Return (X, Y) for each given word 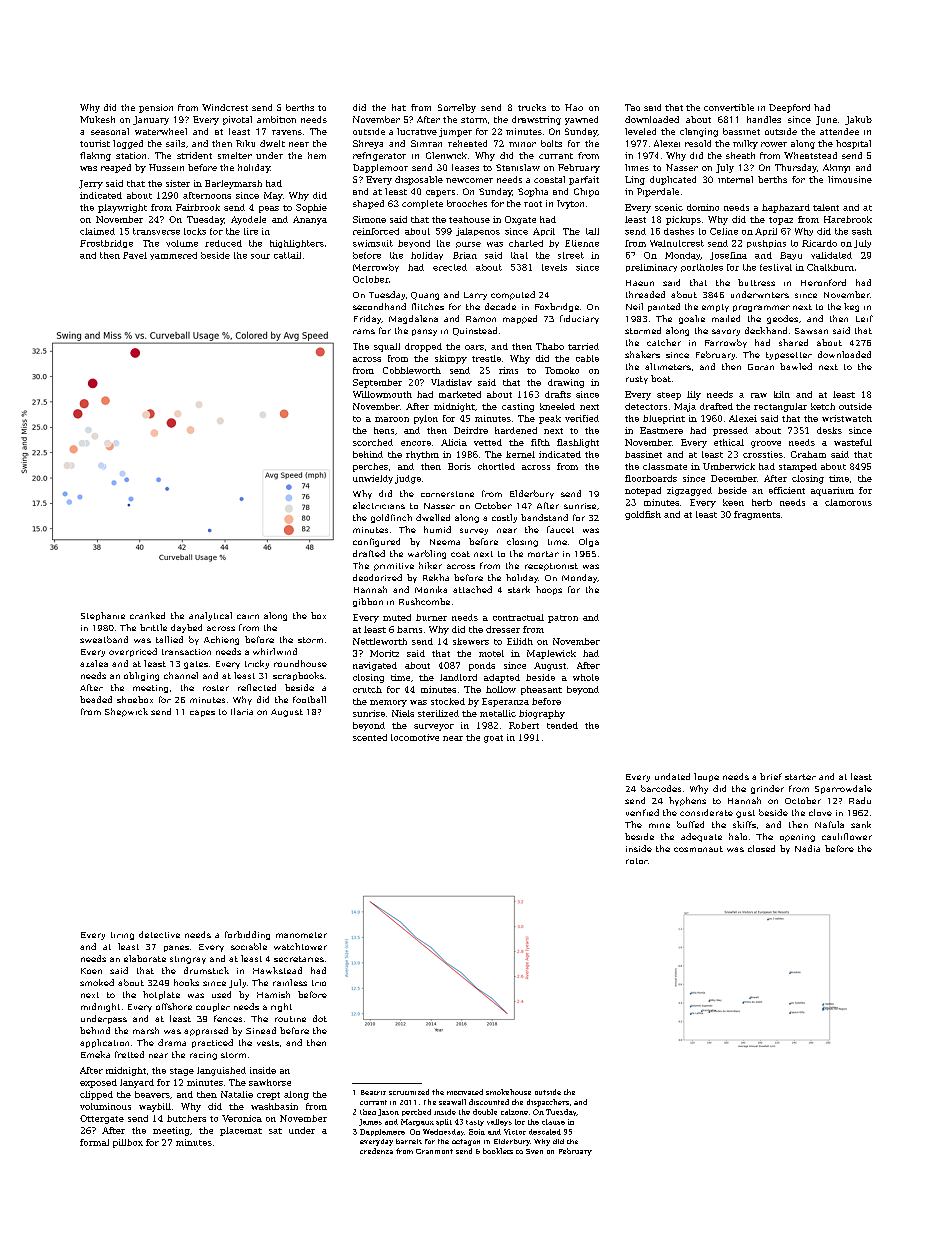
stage (182, 1072)
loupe (706, 777)
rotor (637, 861)
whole (586, 677)
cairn (248, 616)
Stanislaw (518, 167)
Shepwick (126, 712)
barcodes (661, 788)
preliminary (651, 268)
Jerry (91, 184)
